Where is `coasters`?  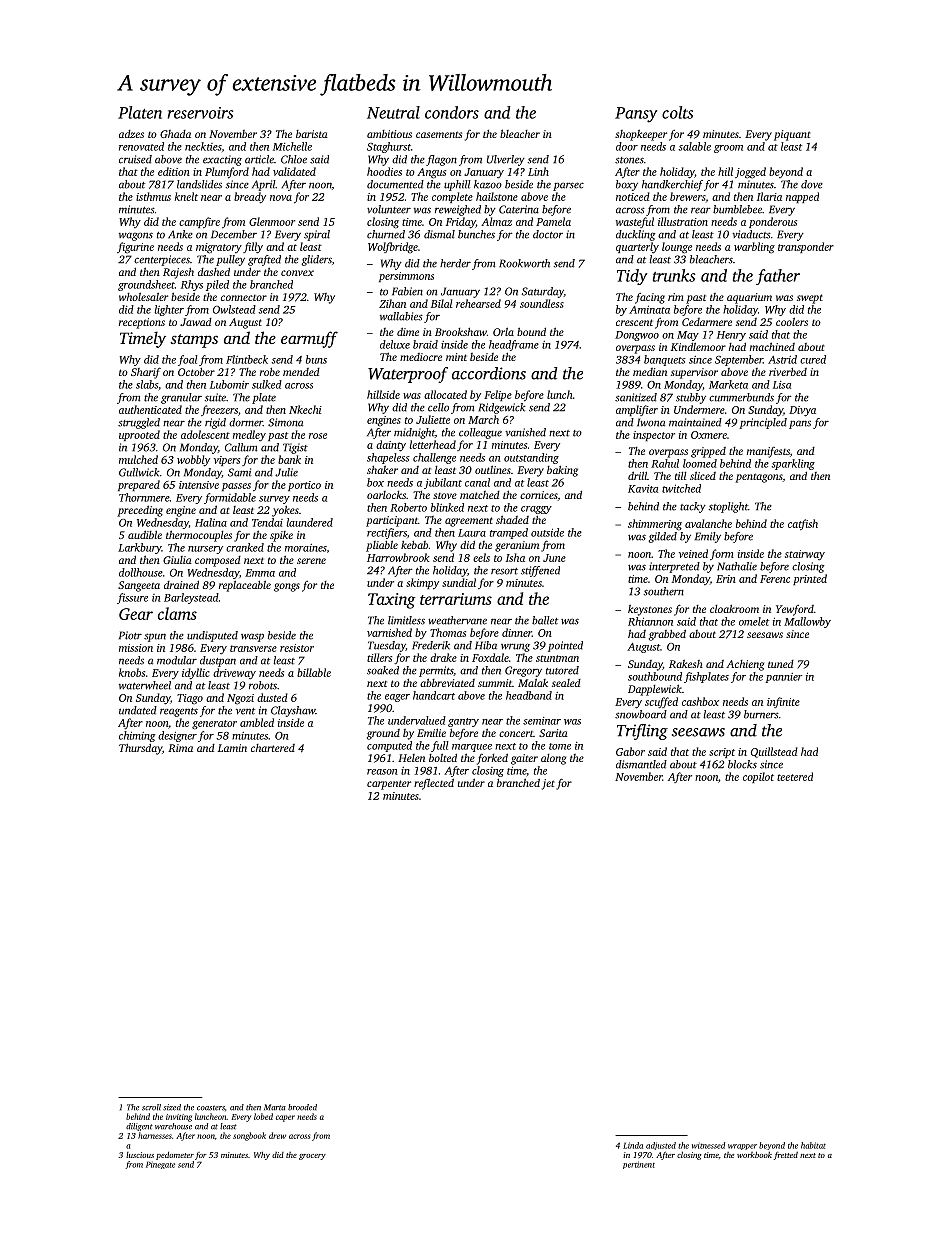 coasters is located at coordinates (211, 1108).
